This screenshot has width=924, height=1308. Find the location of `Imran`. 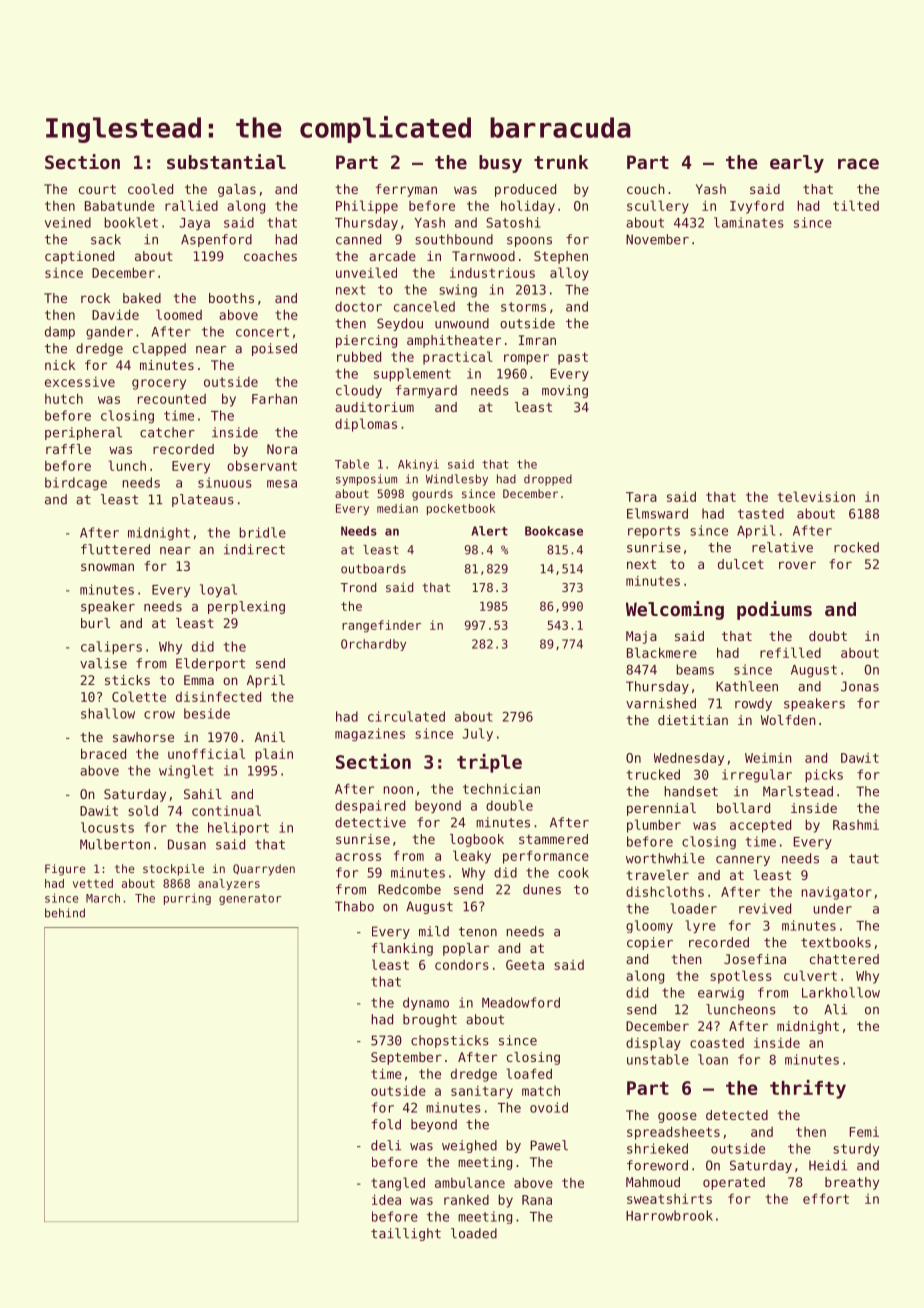

Imran is located at coordinates (537, 340).
